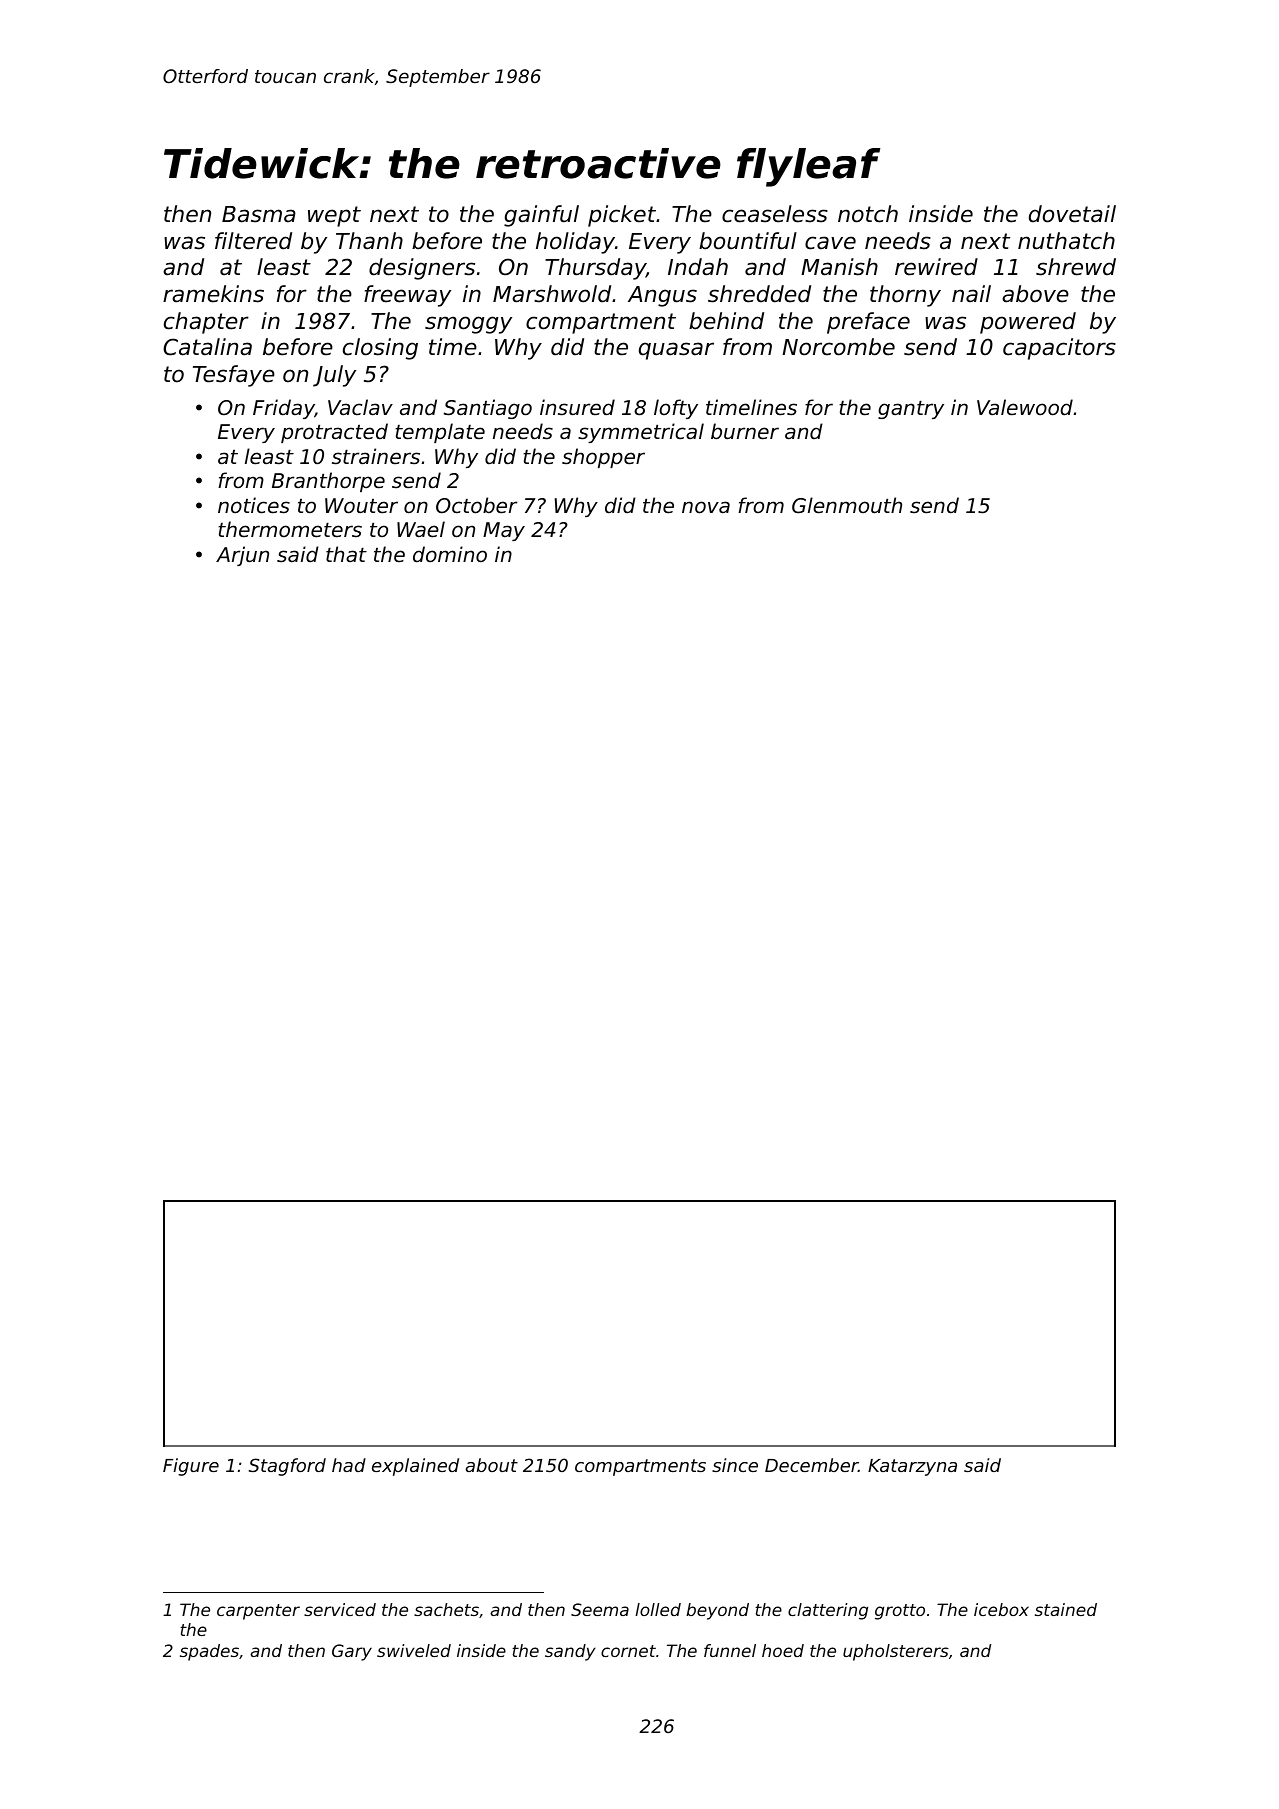 This screenshot has height=1809, width=1279. I want to click on notch, so click(868, 214).
